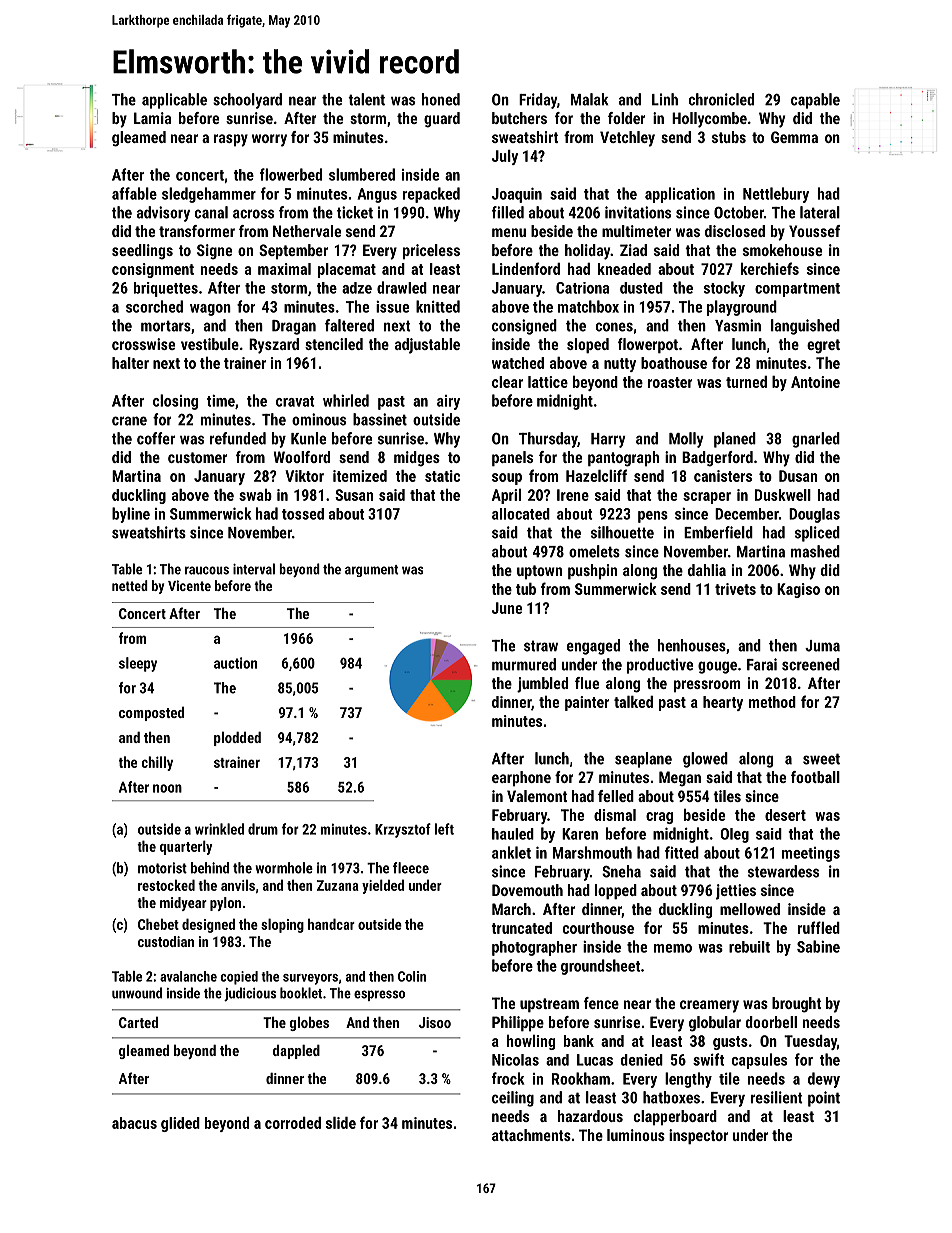 This screenshot has height=1233, width=952. I want to click on menu, so click(509, 232).
